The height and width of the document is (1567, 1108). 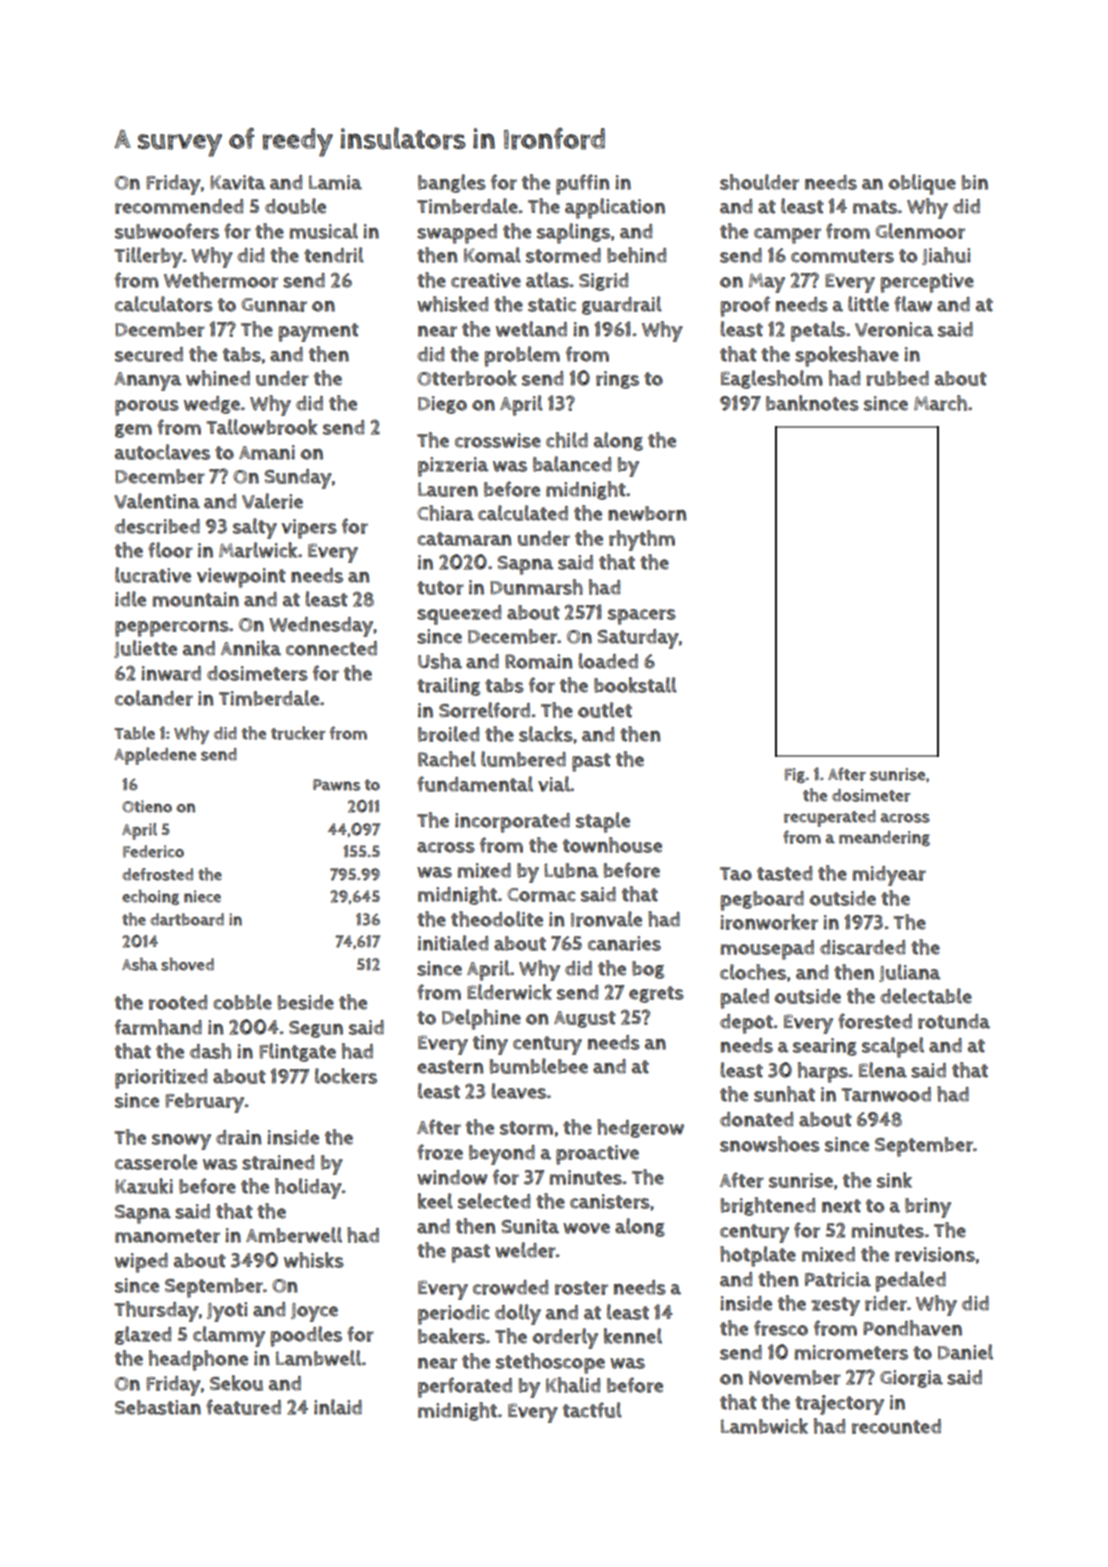 I want to click on Tarnwood, so click(x=886, y=1094).
